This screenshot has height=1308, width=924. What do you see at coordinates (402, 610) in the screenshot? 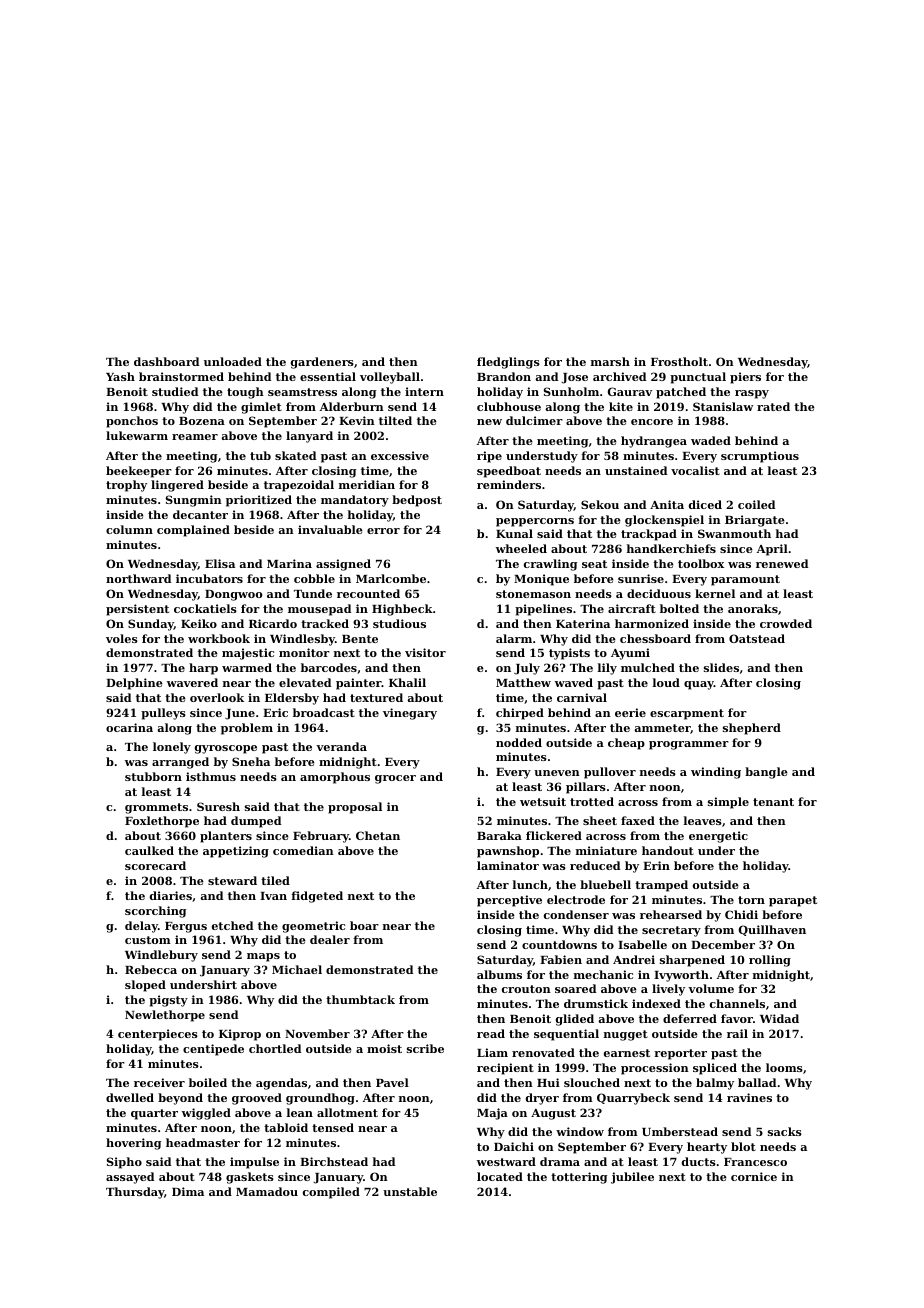
I see `Highbeck` at bounding box center [402, 610].
